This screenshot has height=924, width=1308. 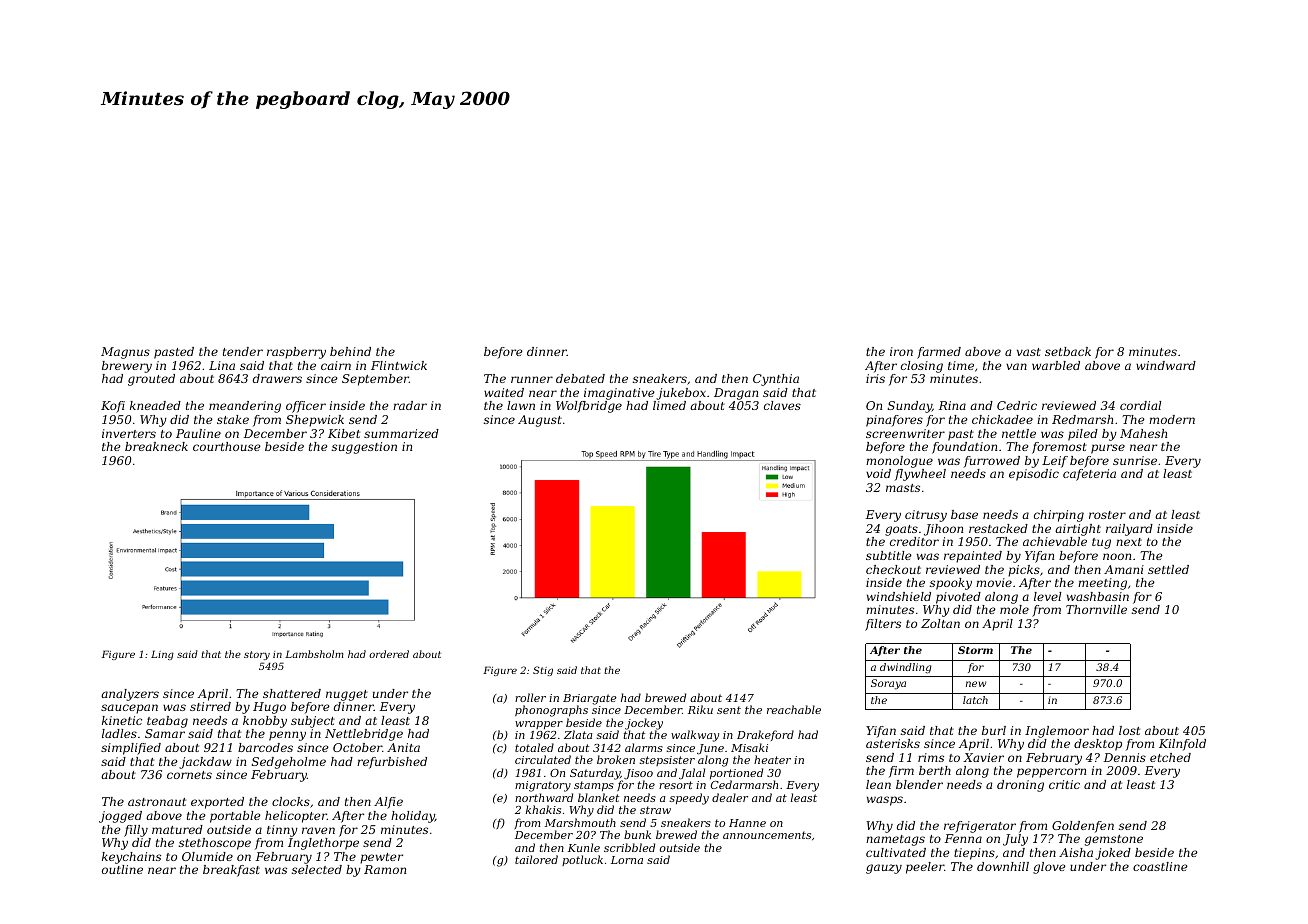 I want to click on sunrise, so click(x=1135, y=460).
